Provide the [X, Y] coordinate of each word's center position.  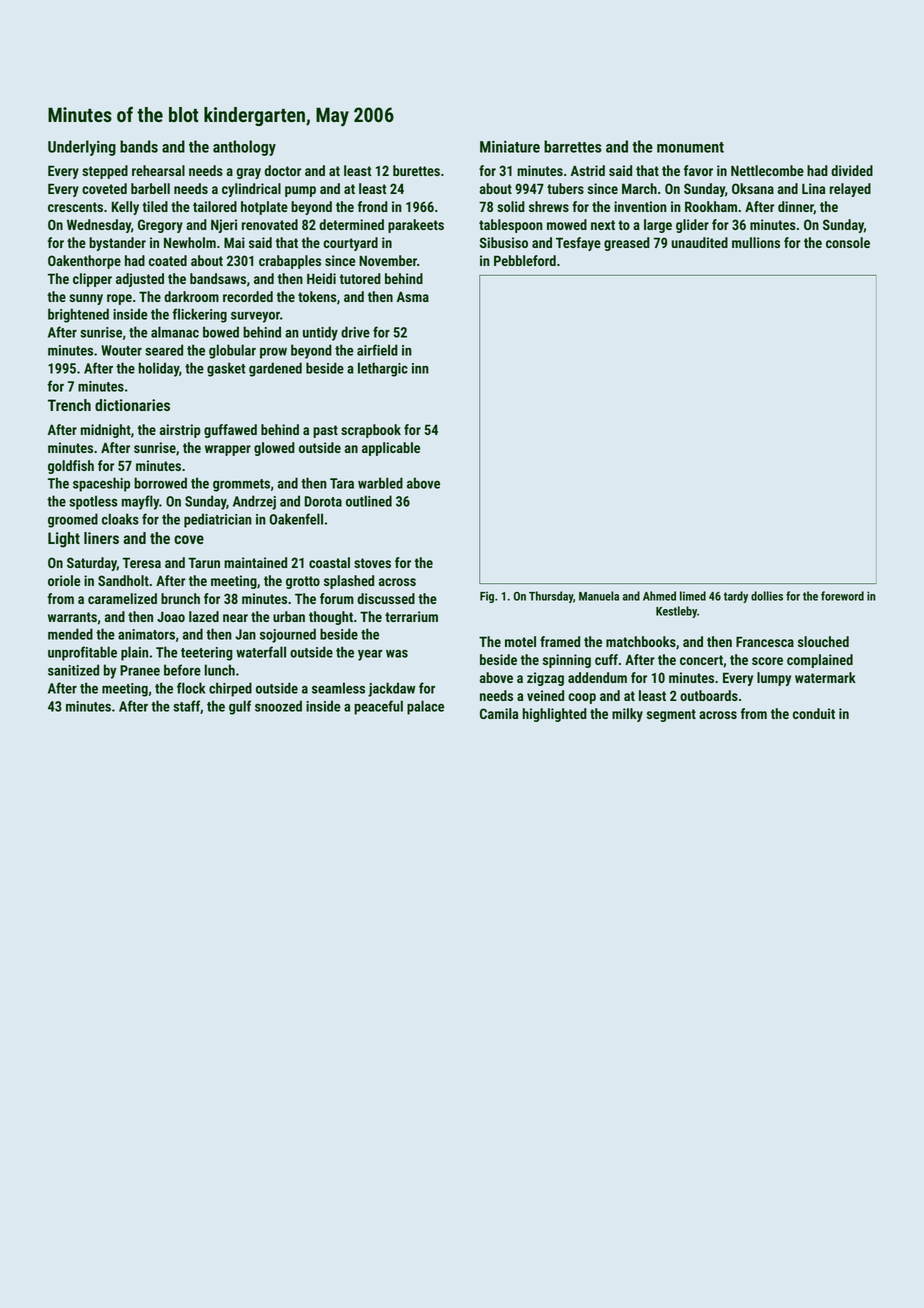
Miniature [510, 146]
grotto [303, 582]
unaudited [700, 242]
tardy [736, 597]
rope [119, 299]
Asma [413, 296]
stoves [372, 563]
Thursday [551, 597]
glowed [274, 449]
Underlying [82, 148]
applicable [391, 449]
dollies [767, 596]
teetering [207, 654]
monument [690, 147]
